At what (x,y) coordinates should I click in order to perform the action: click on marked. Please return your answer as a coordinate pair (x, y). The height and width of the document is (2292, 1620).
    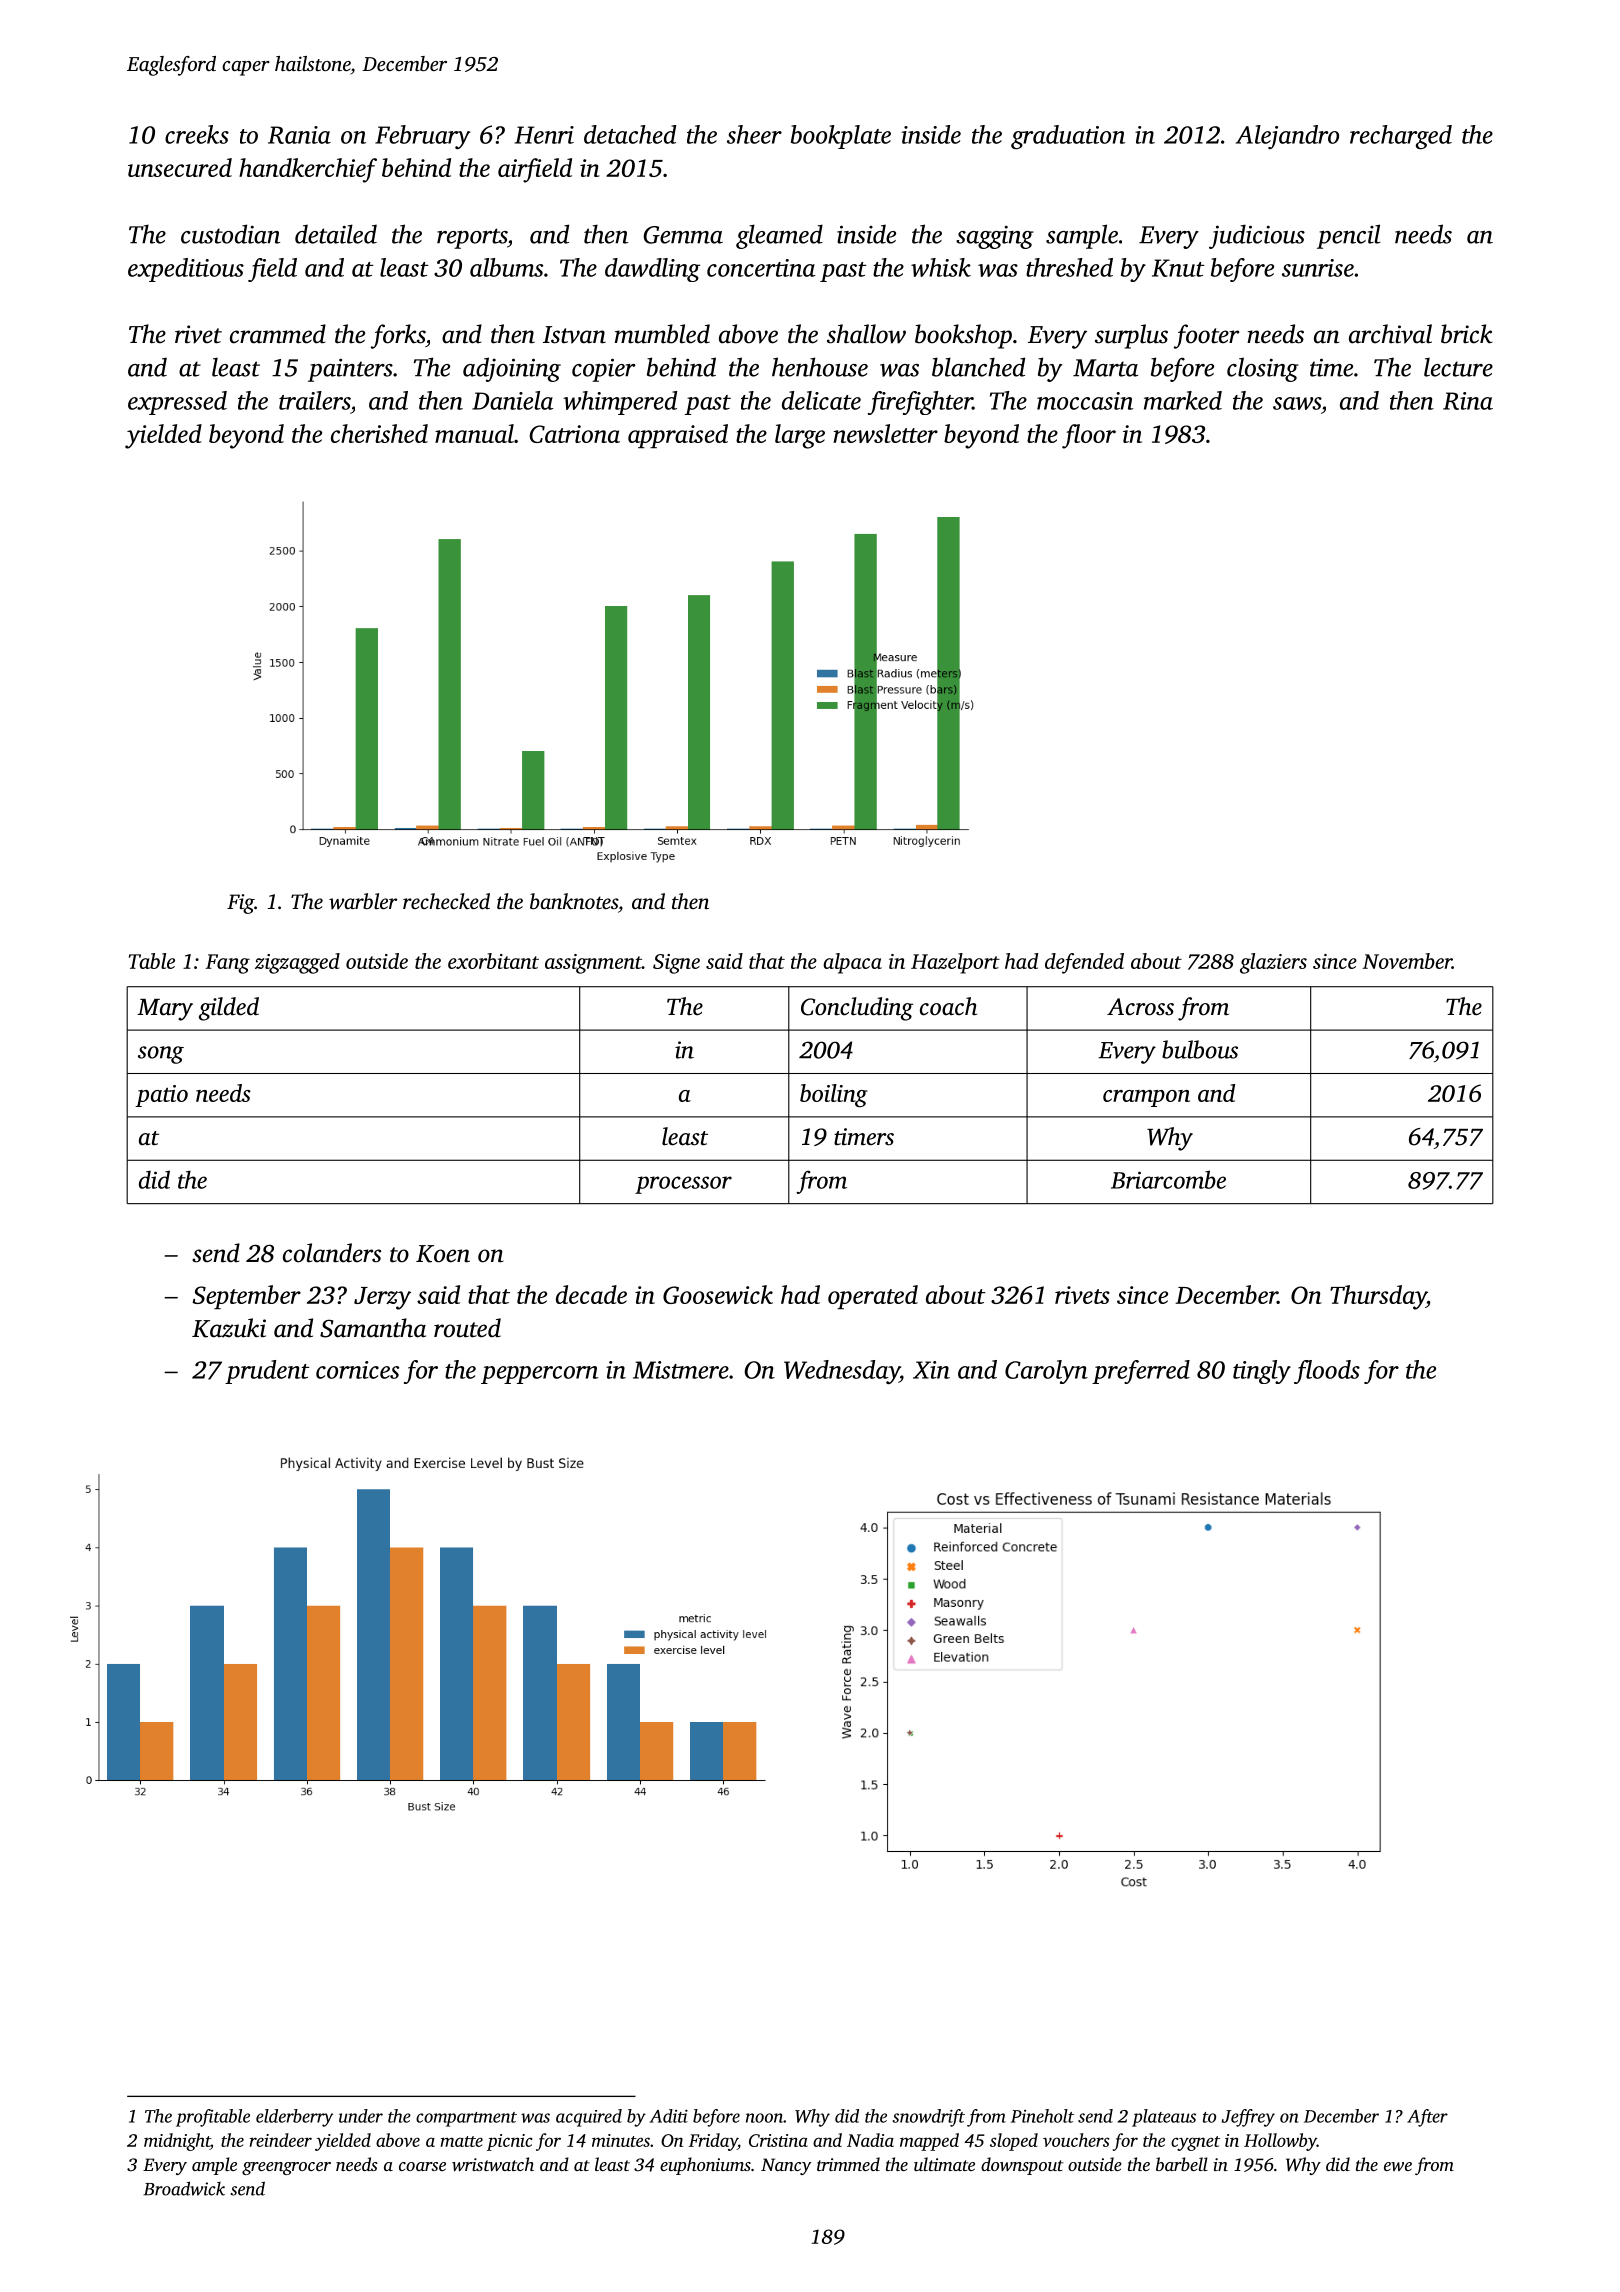
    Looking at the image, I should click on (1183, 400).
